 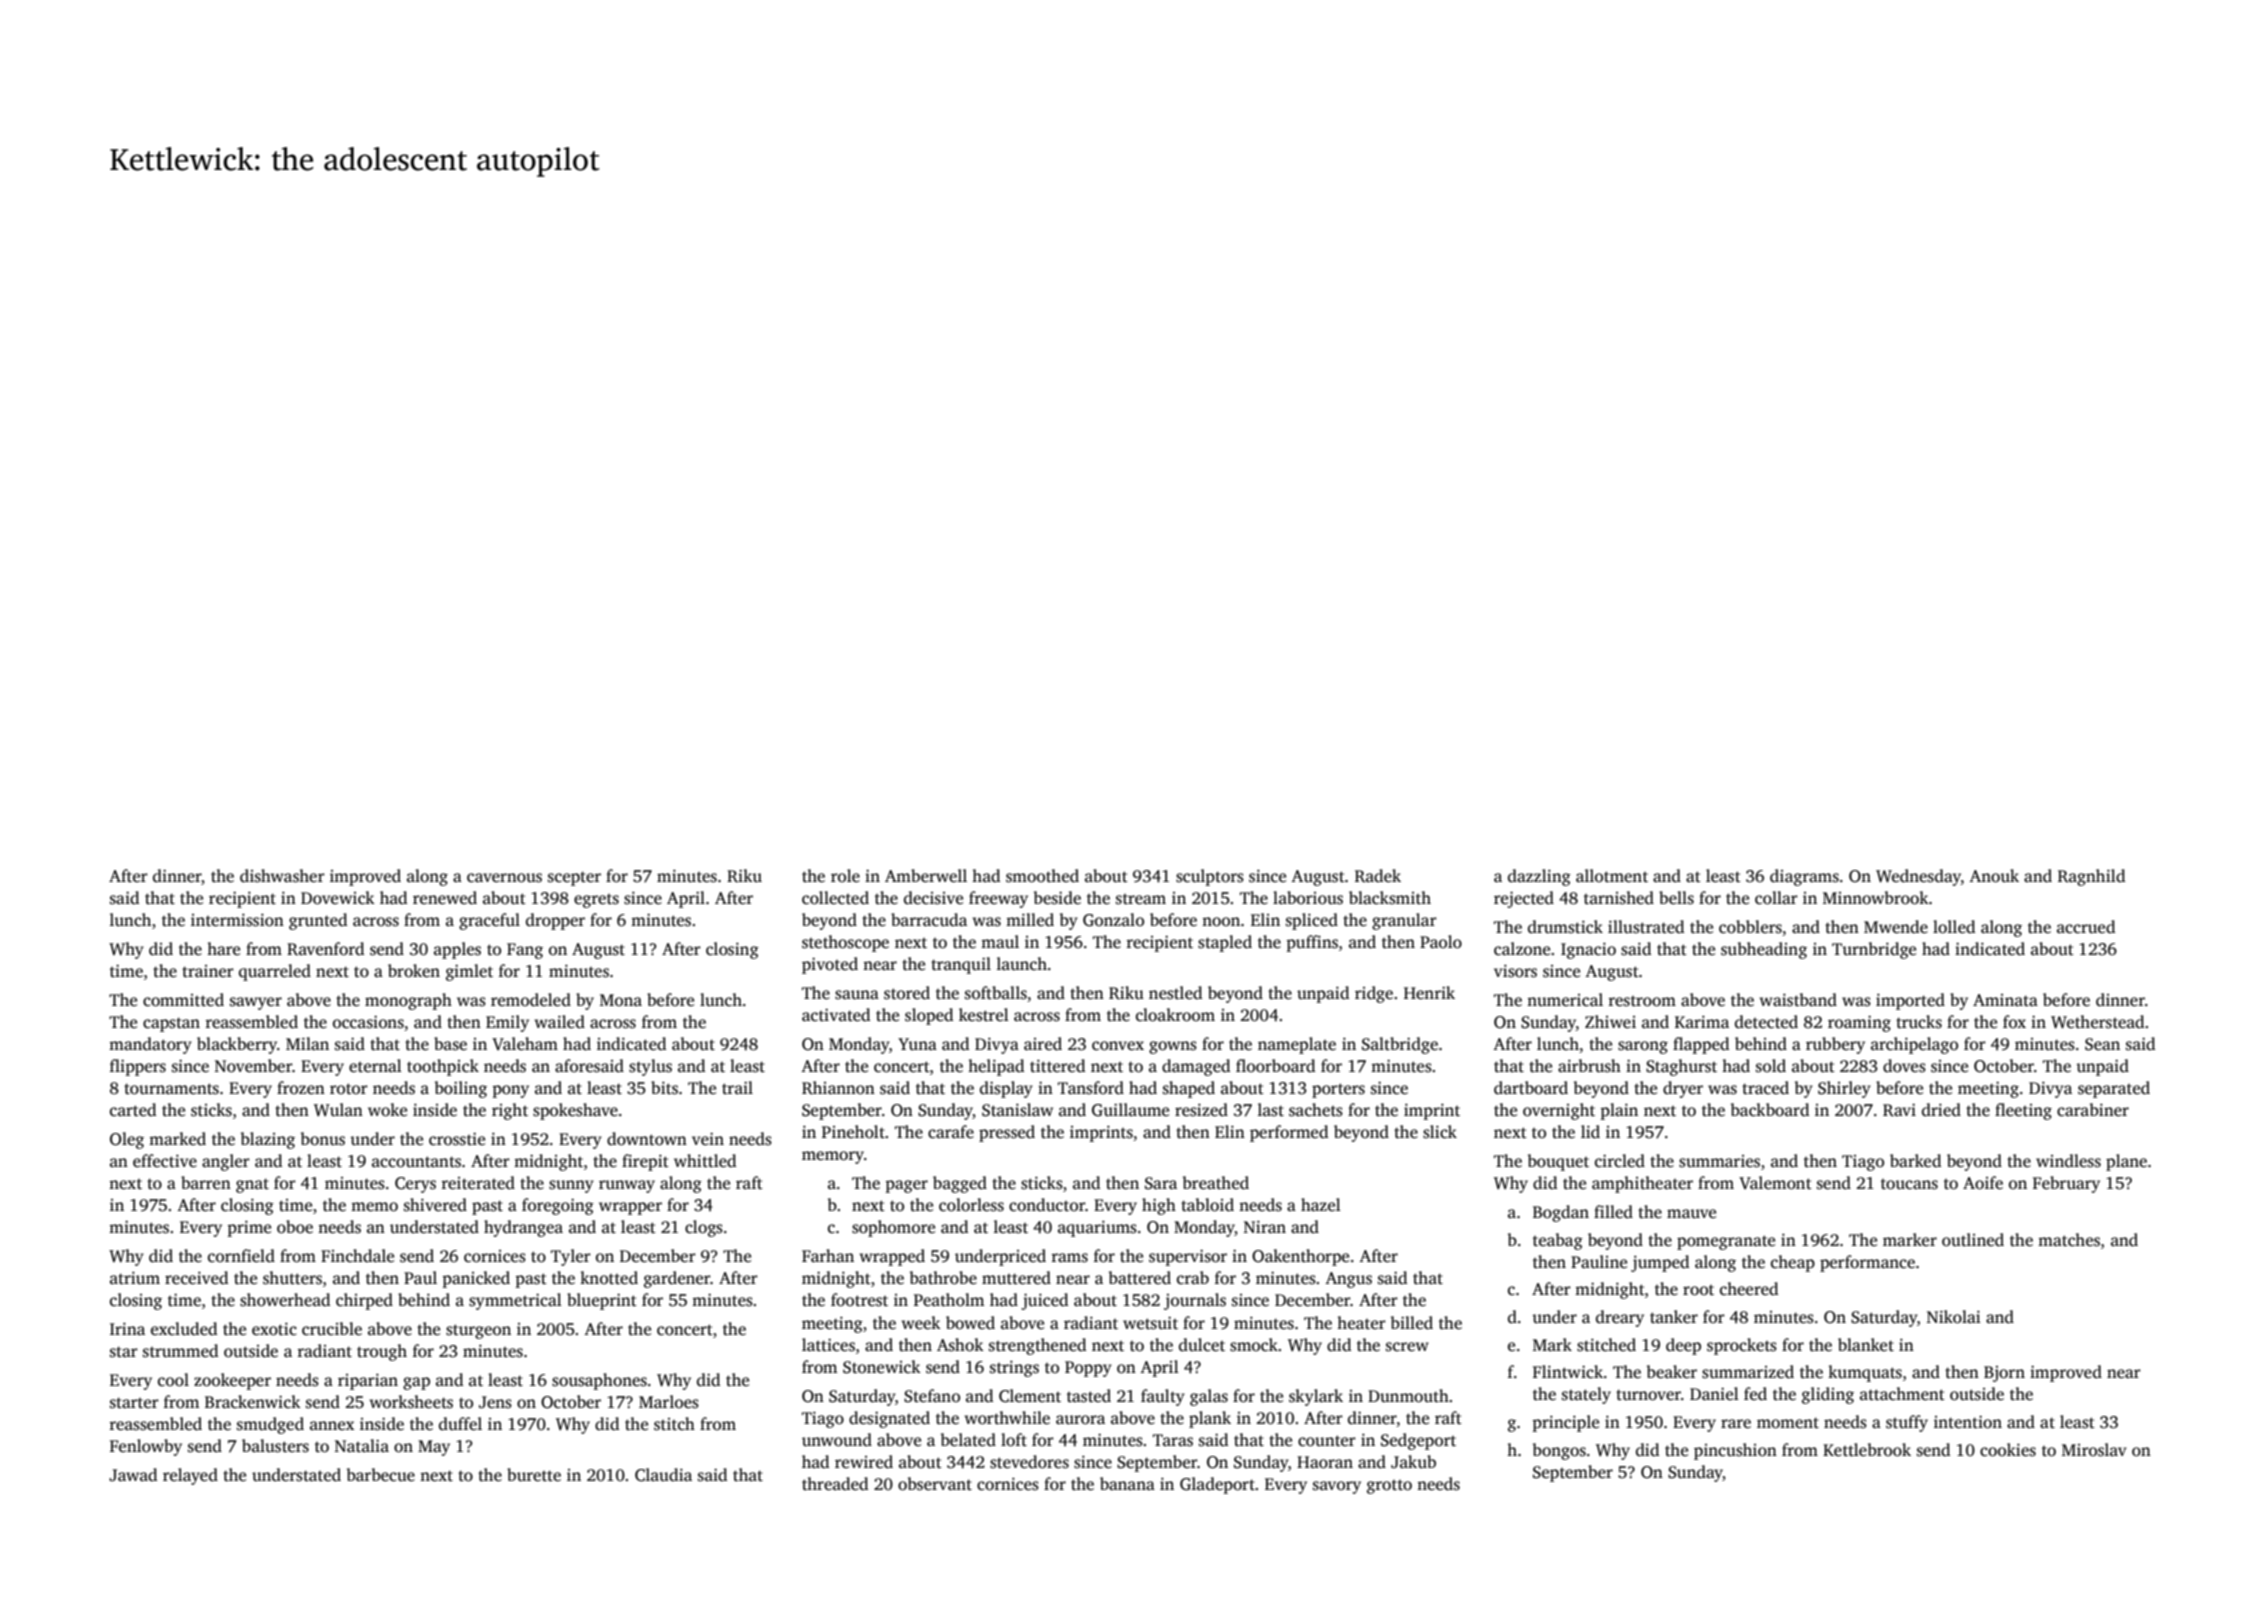 What do you see at coordinates (2102, 1044) in the screenshot?
I see `Sean` at bounding box center [2102, 1044].
